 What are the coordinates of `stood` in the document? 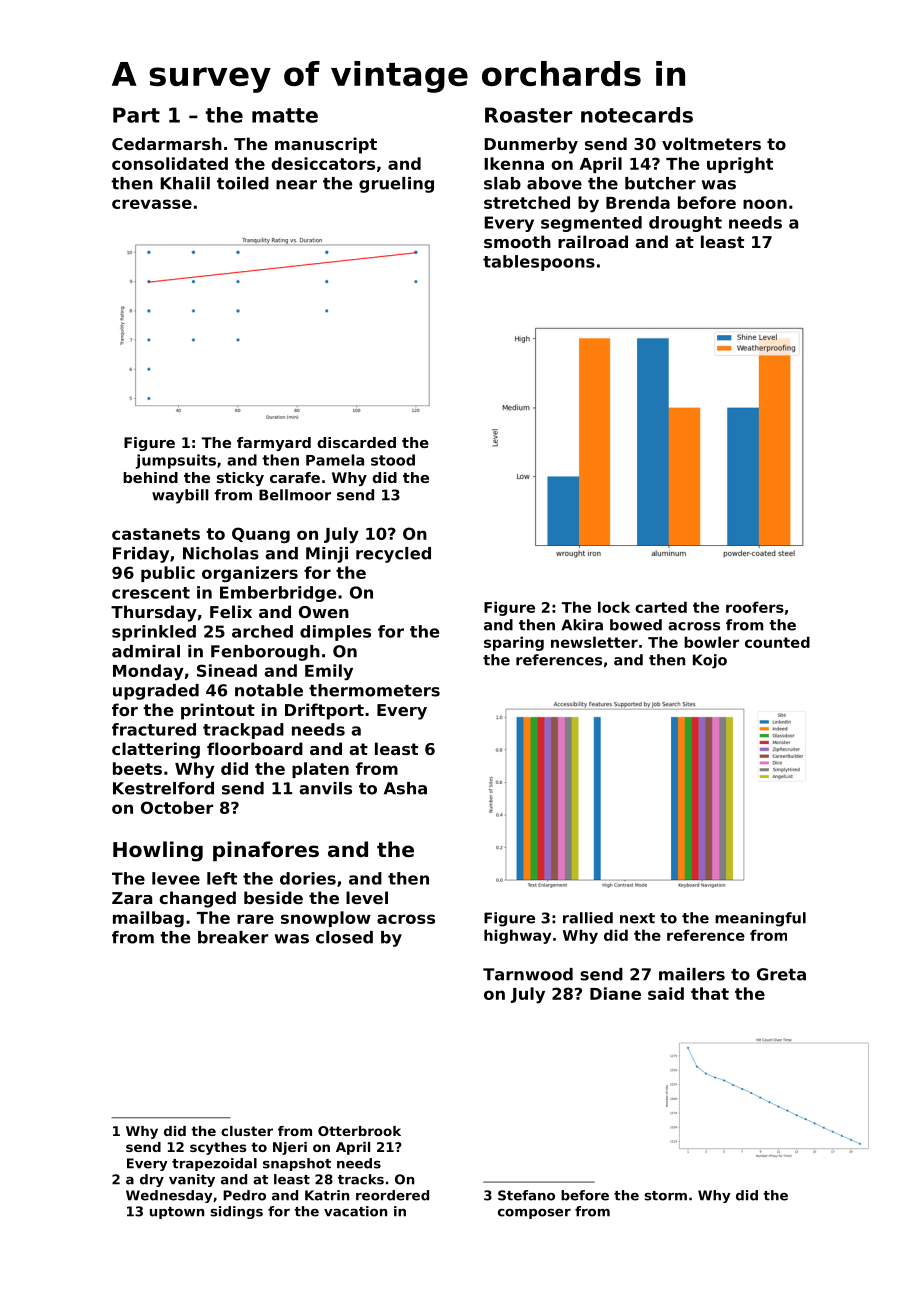 It's located at (393, 460).
